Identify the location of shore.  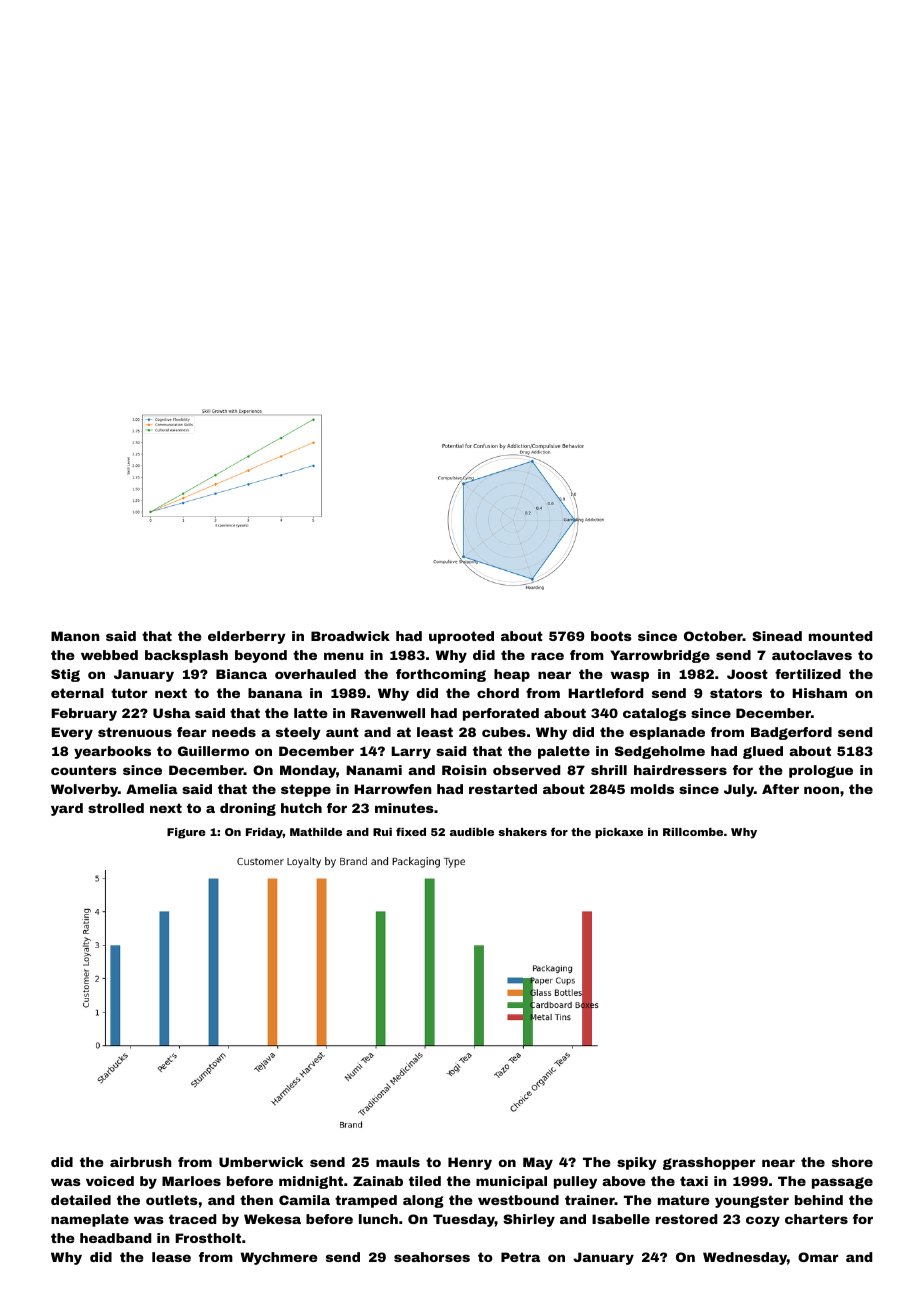
(852, 1162).
